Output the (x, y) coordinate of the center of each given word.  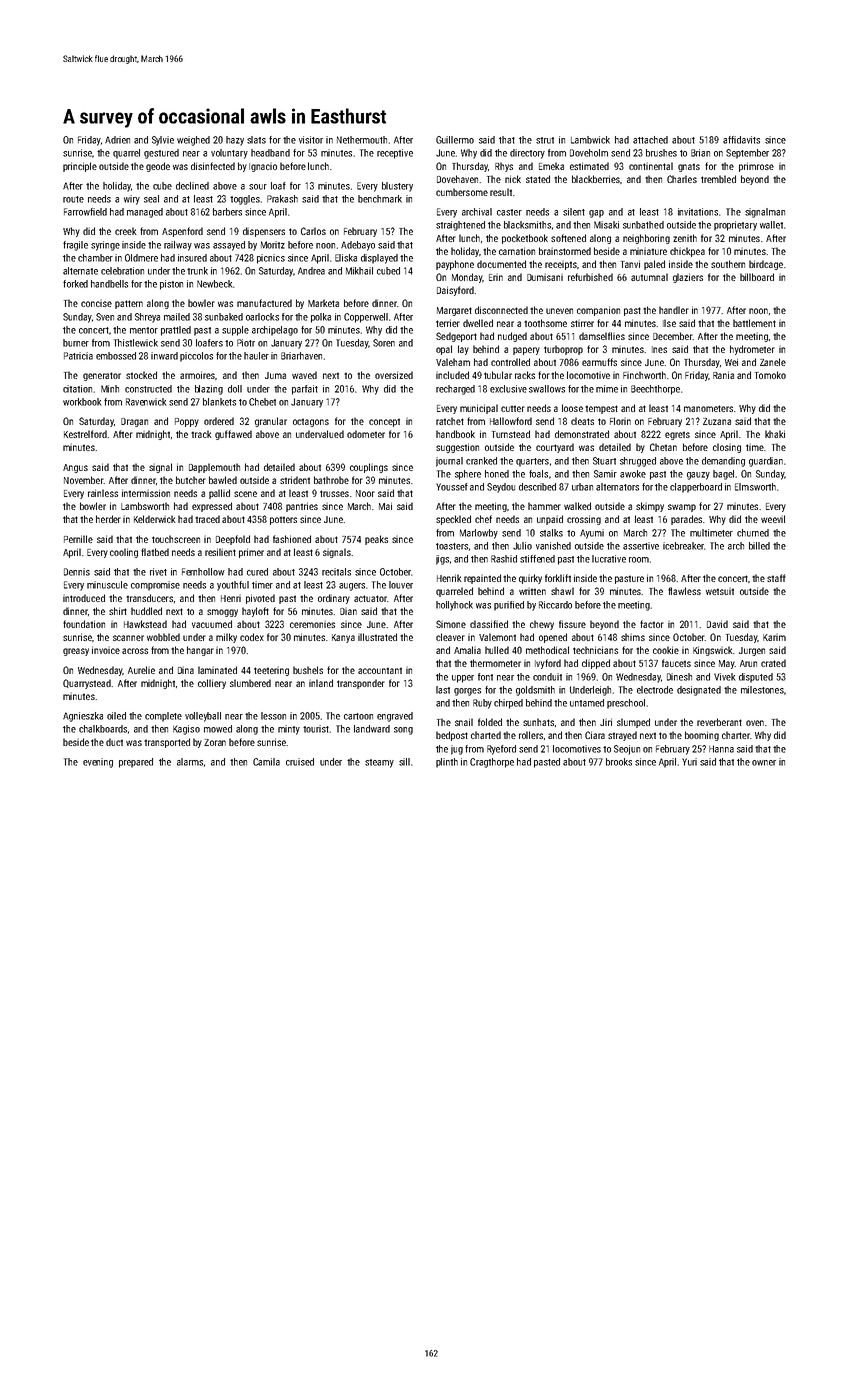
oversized (394, 375)
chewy (542, 625)
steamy (379, 763)
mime (607, 389)
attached (650, 140)
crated (773, 663)
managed (145, 213)
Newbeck (215, 284)
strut (545, 140)
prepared (136, 763)
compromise (155, 586)
